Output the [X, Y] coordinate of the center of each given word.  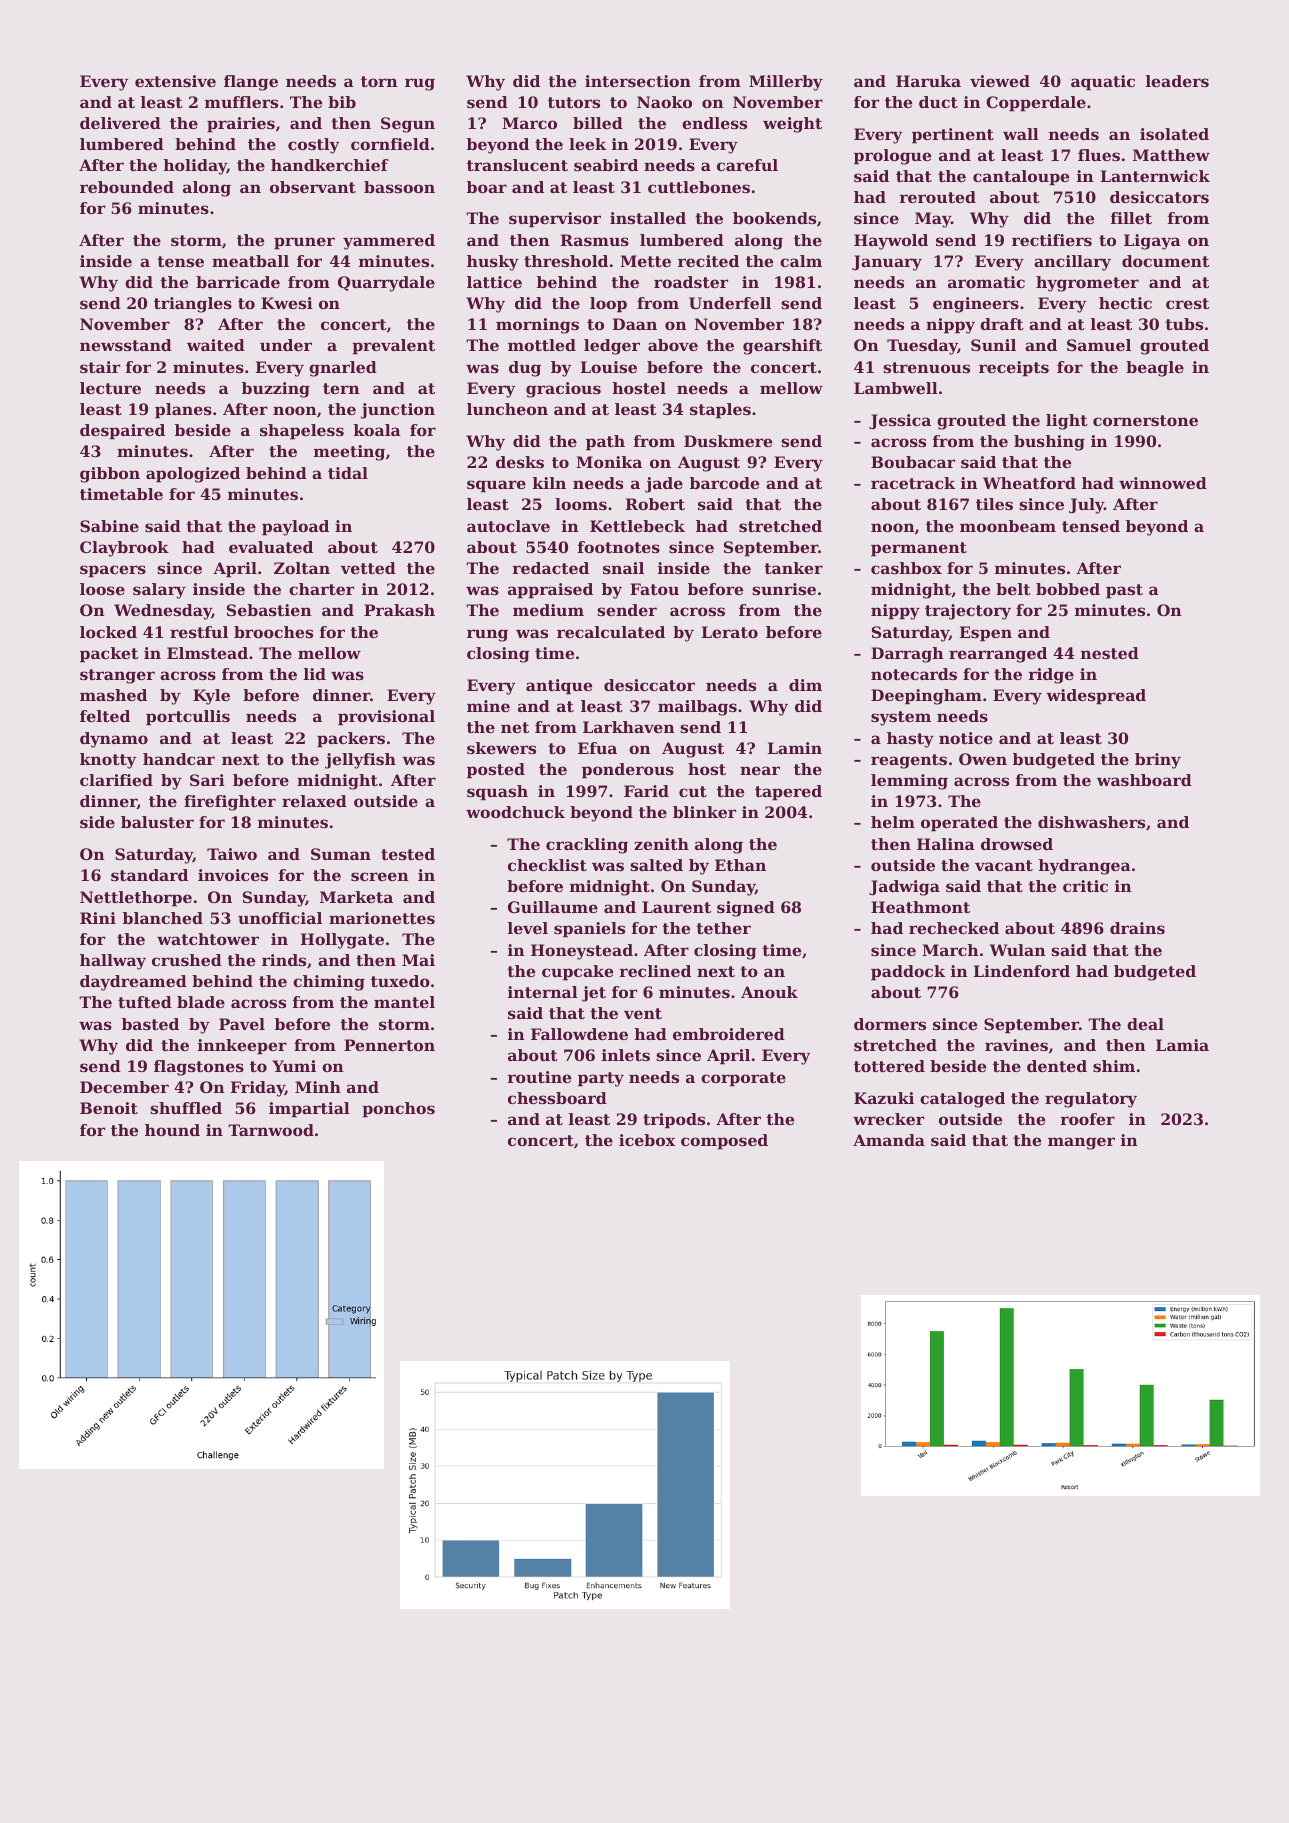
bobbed [1068, 589]
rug [420, 84]
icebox [647, 1140]
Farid [646, 791]
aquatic [1103, 83]
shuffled [186, 1108]
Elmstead [207, 653]
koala [377, 430]
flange [251, 83]
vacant [1004, 865]
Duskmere [728, 441]
